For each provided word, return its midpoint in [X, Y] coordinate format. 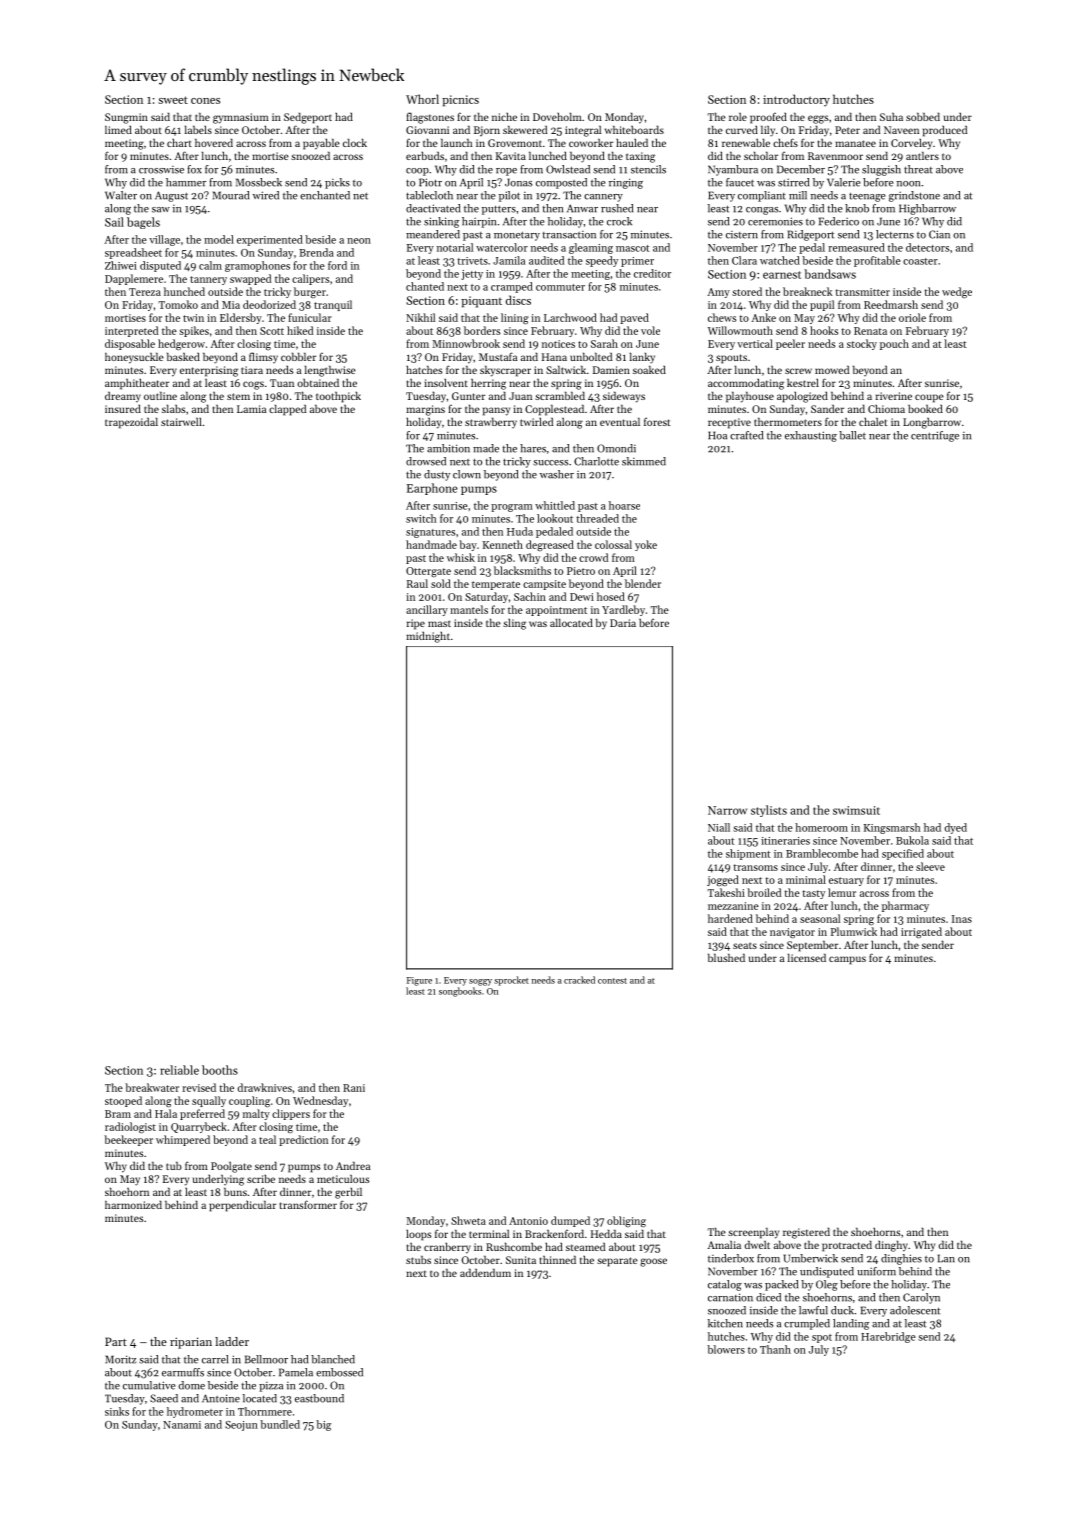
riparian [191, 1343]
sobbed [923, 117]
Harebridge [888, 1337]
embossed [339, 1372]
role [738, 117]
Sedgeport [308, 118]
